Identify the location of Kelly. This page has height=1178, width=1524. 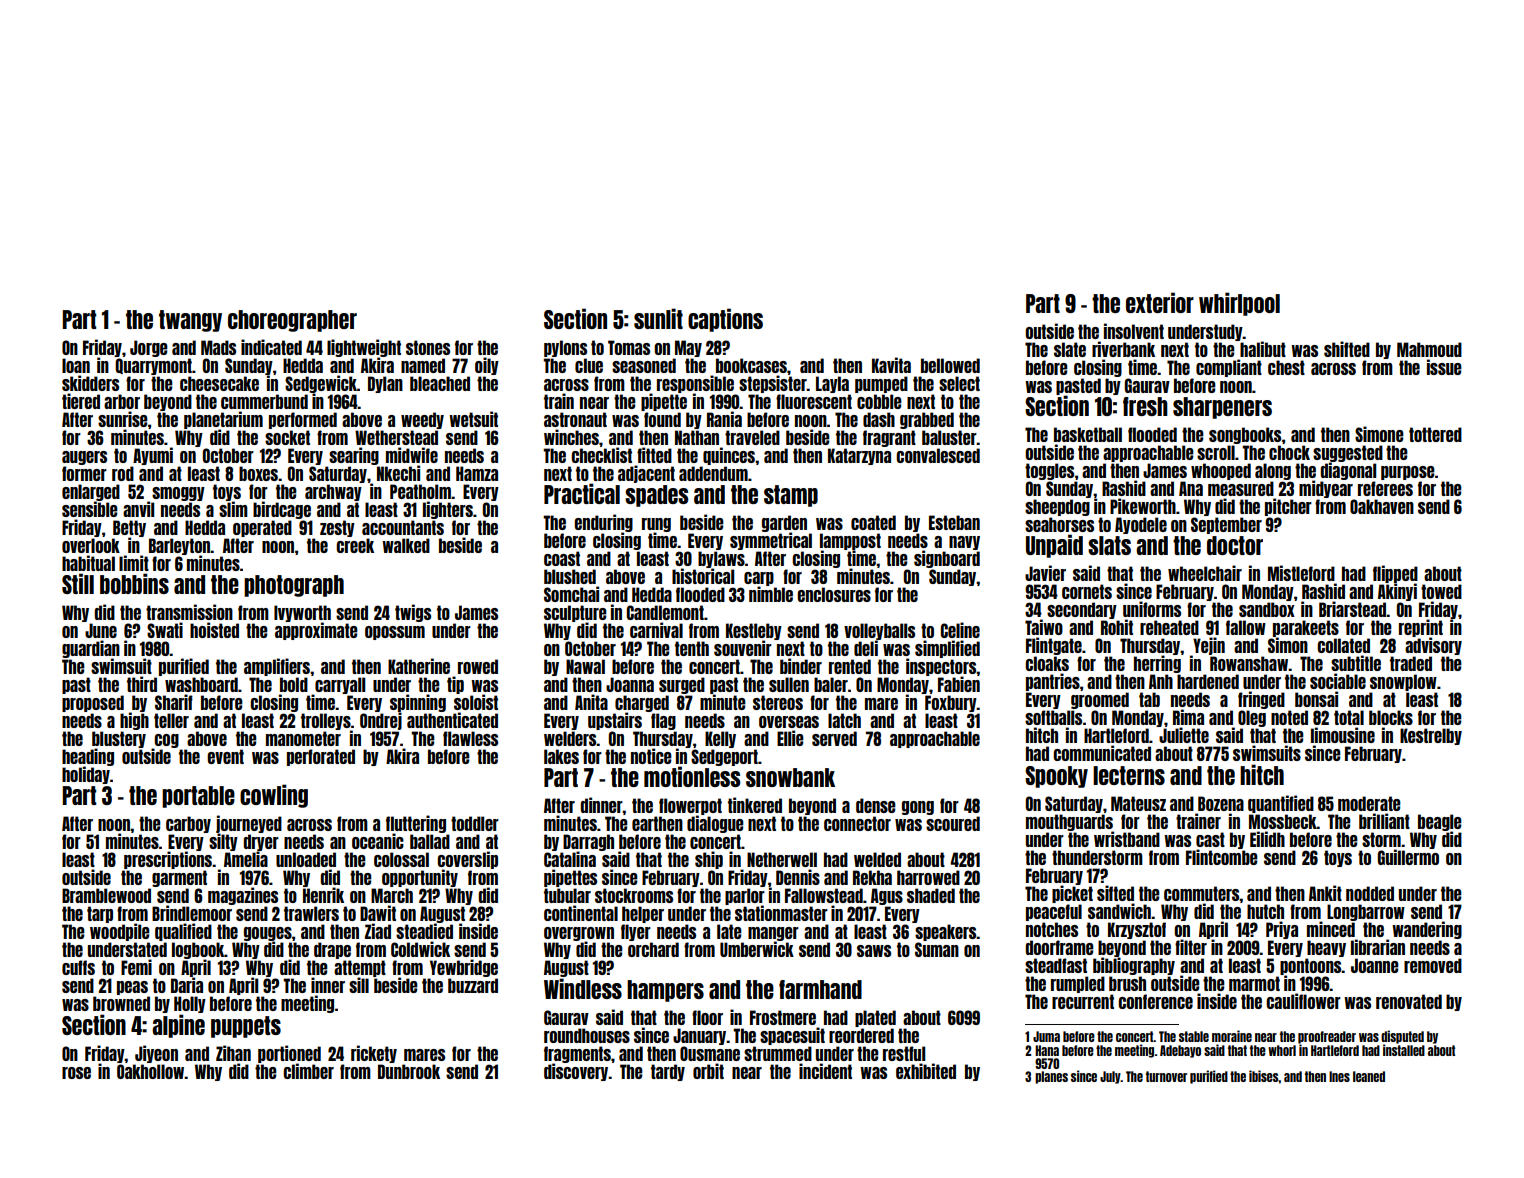
(720, 739).
